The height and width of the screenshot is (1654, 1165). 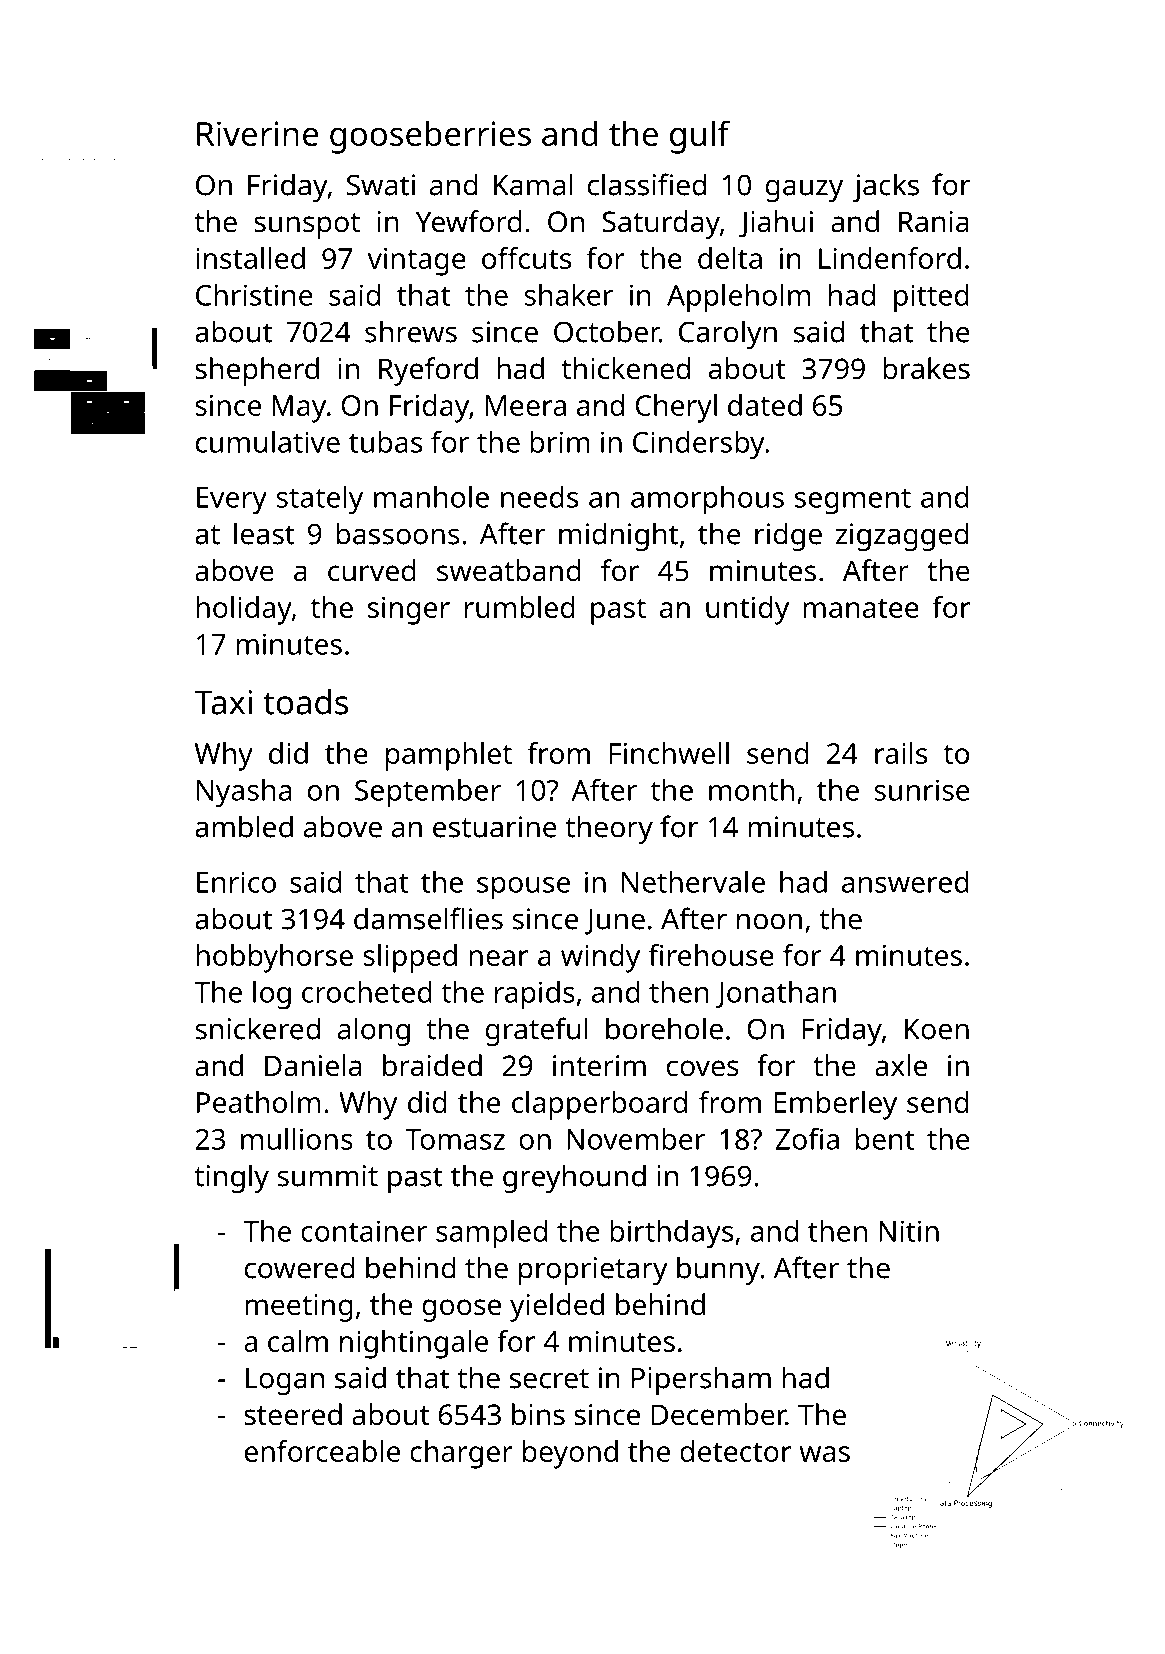 I want to click on singer, so click(x=409, y=611).
